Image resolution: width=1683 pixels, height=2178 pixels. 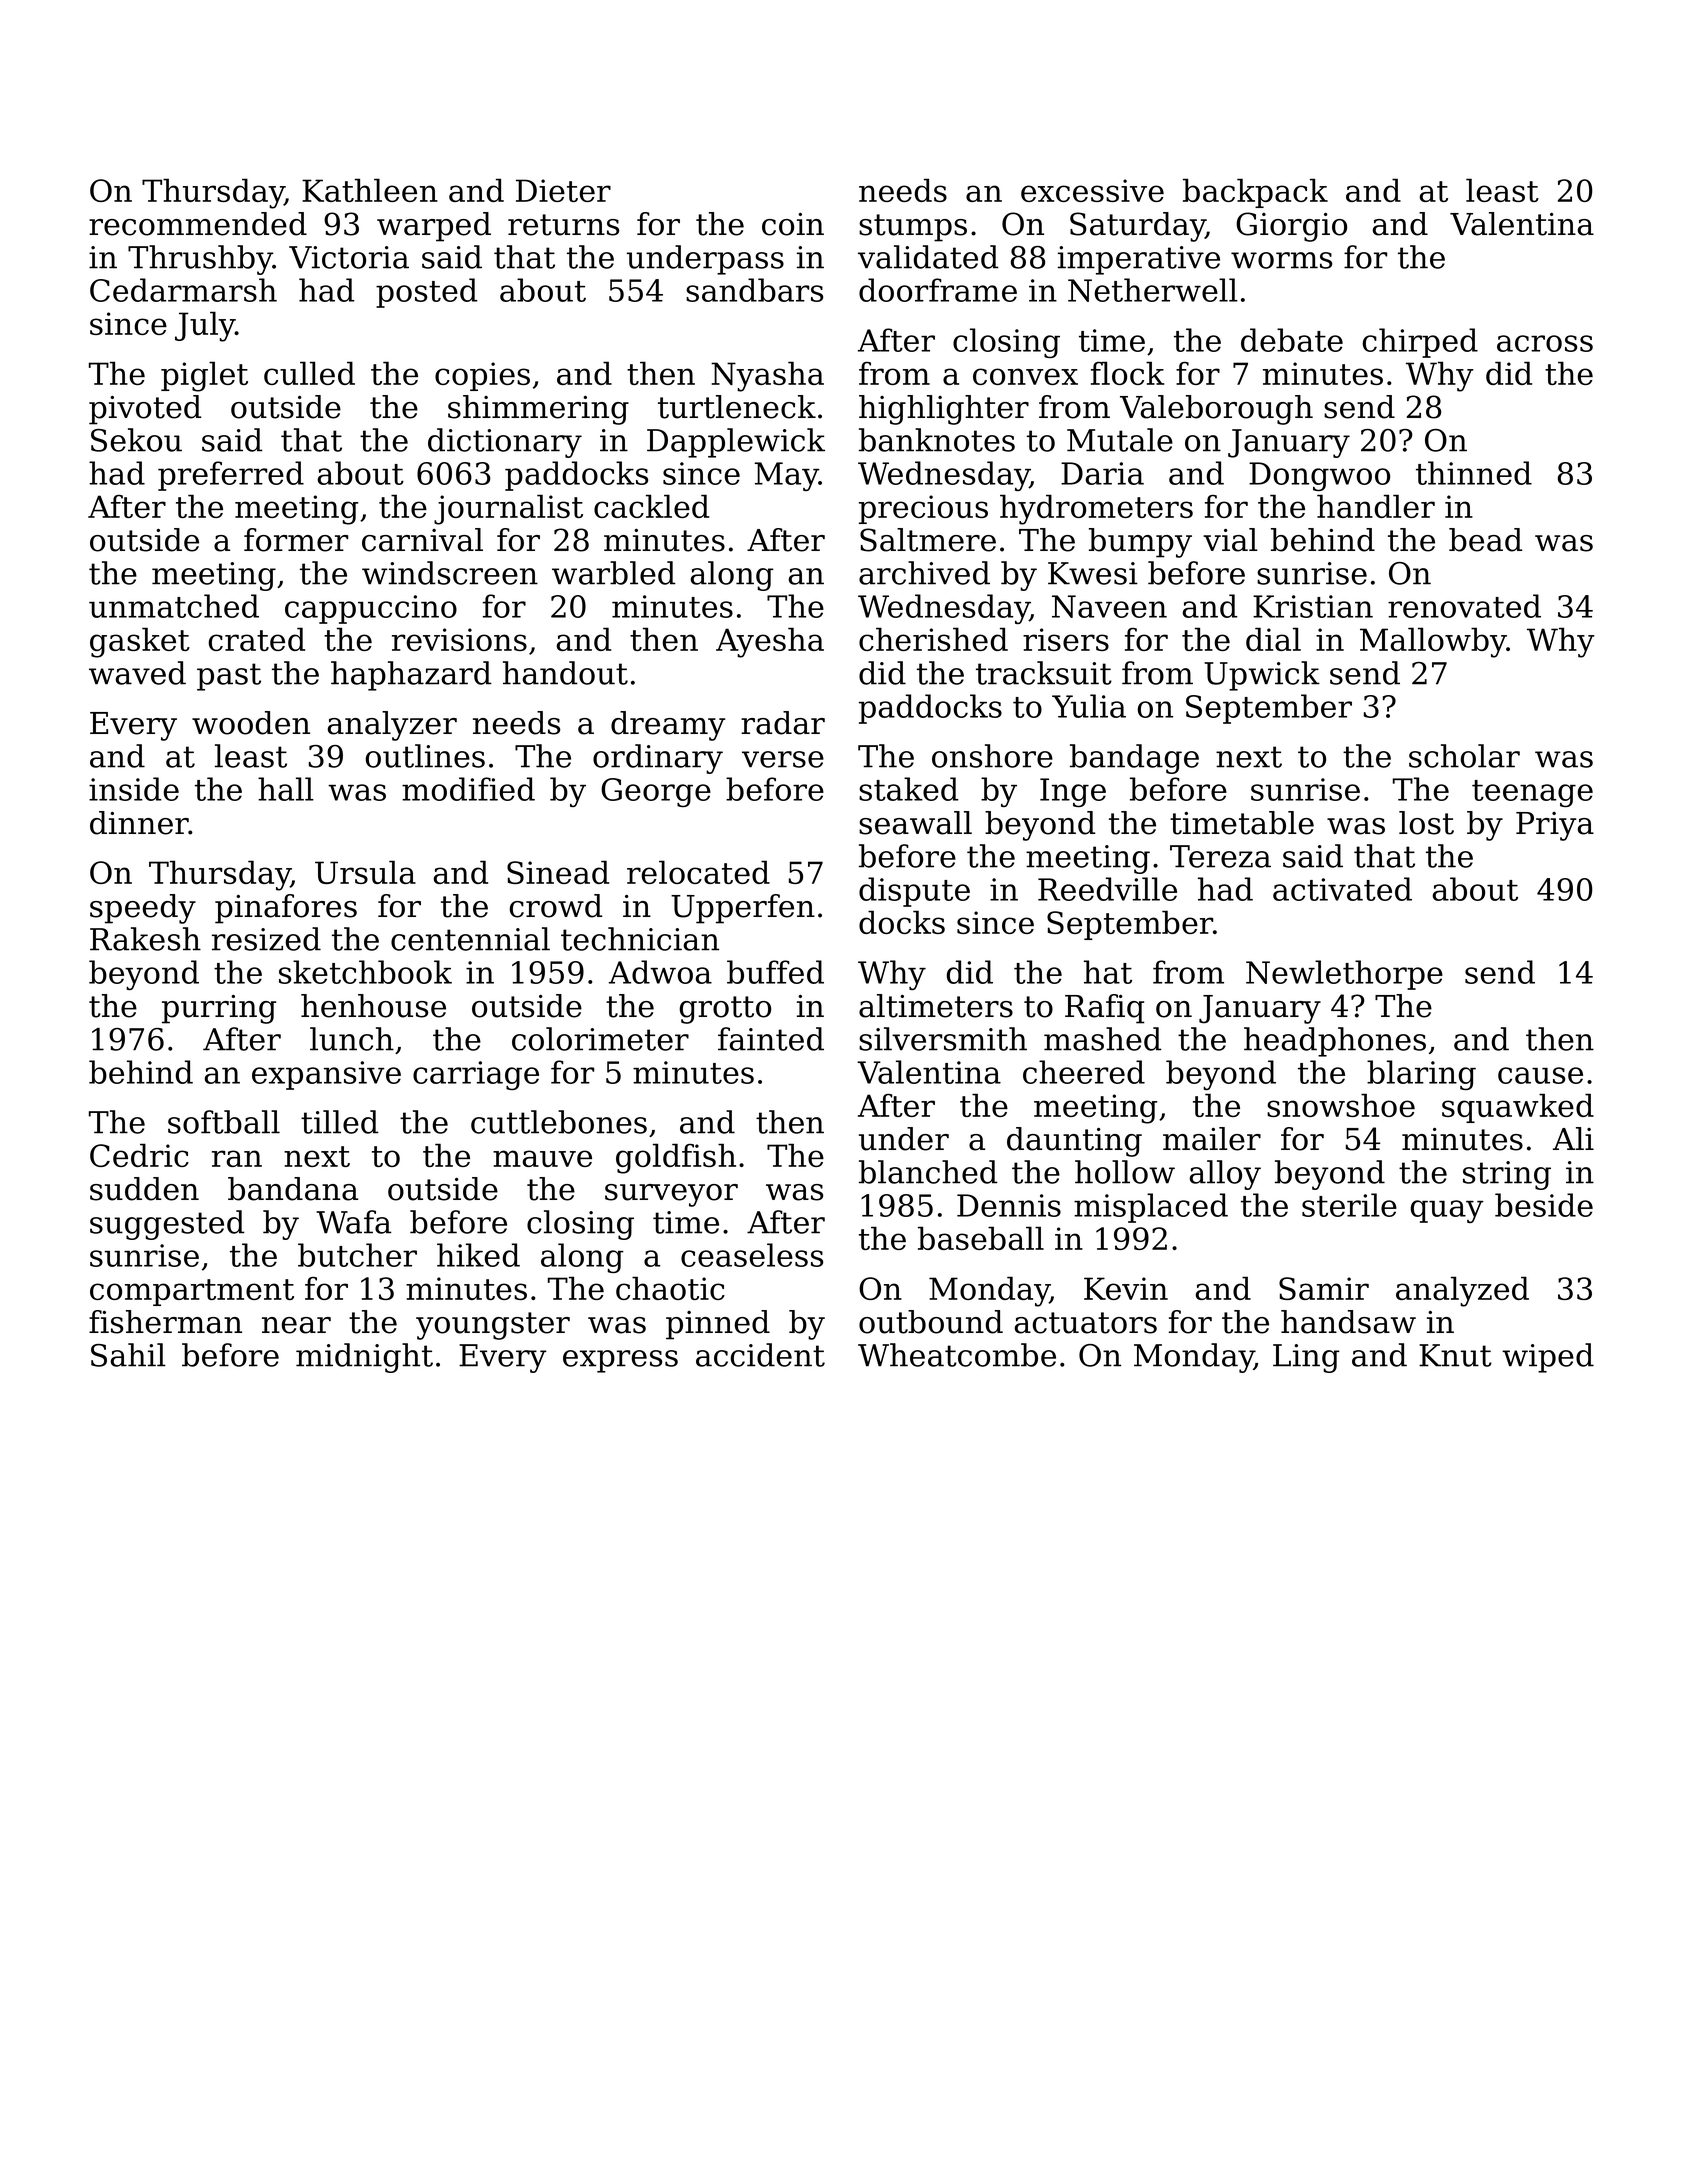 What do you see at coordinates (1291, 227) in the image?
I see `Giorgio` at bounding box center [1291, 227].
